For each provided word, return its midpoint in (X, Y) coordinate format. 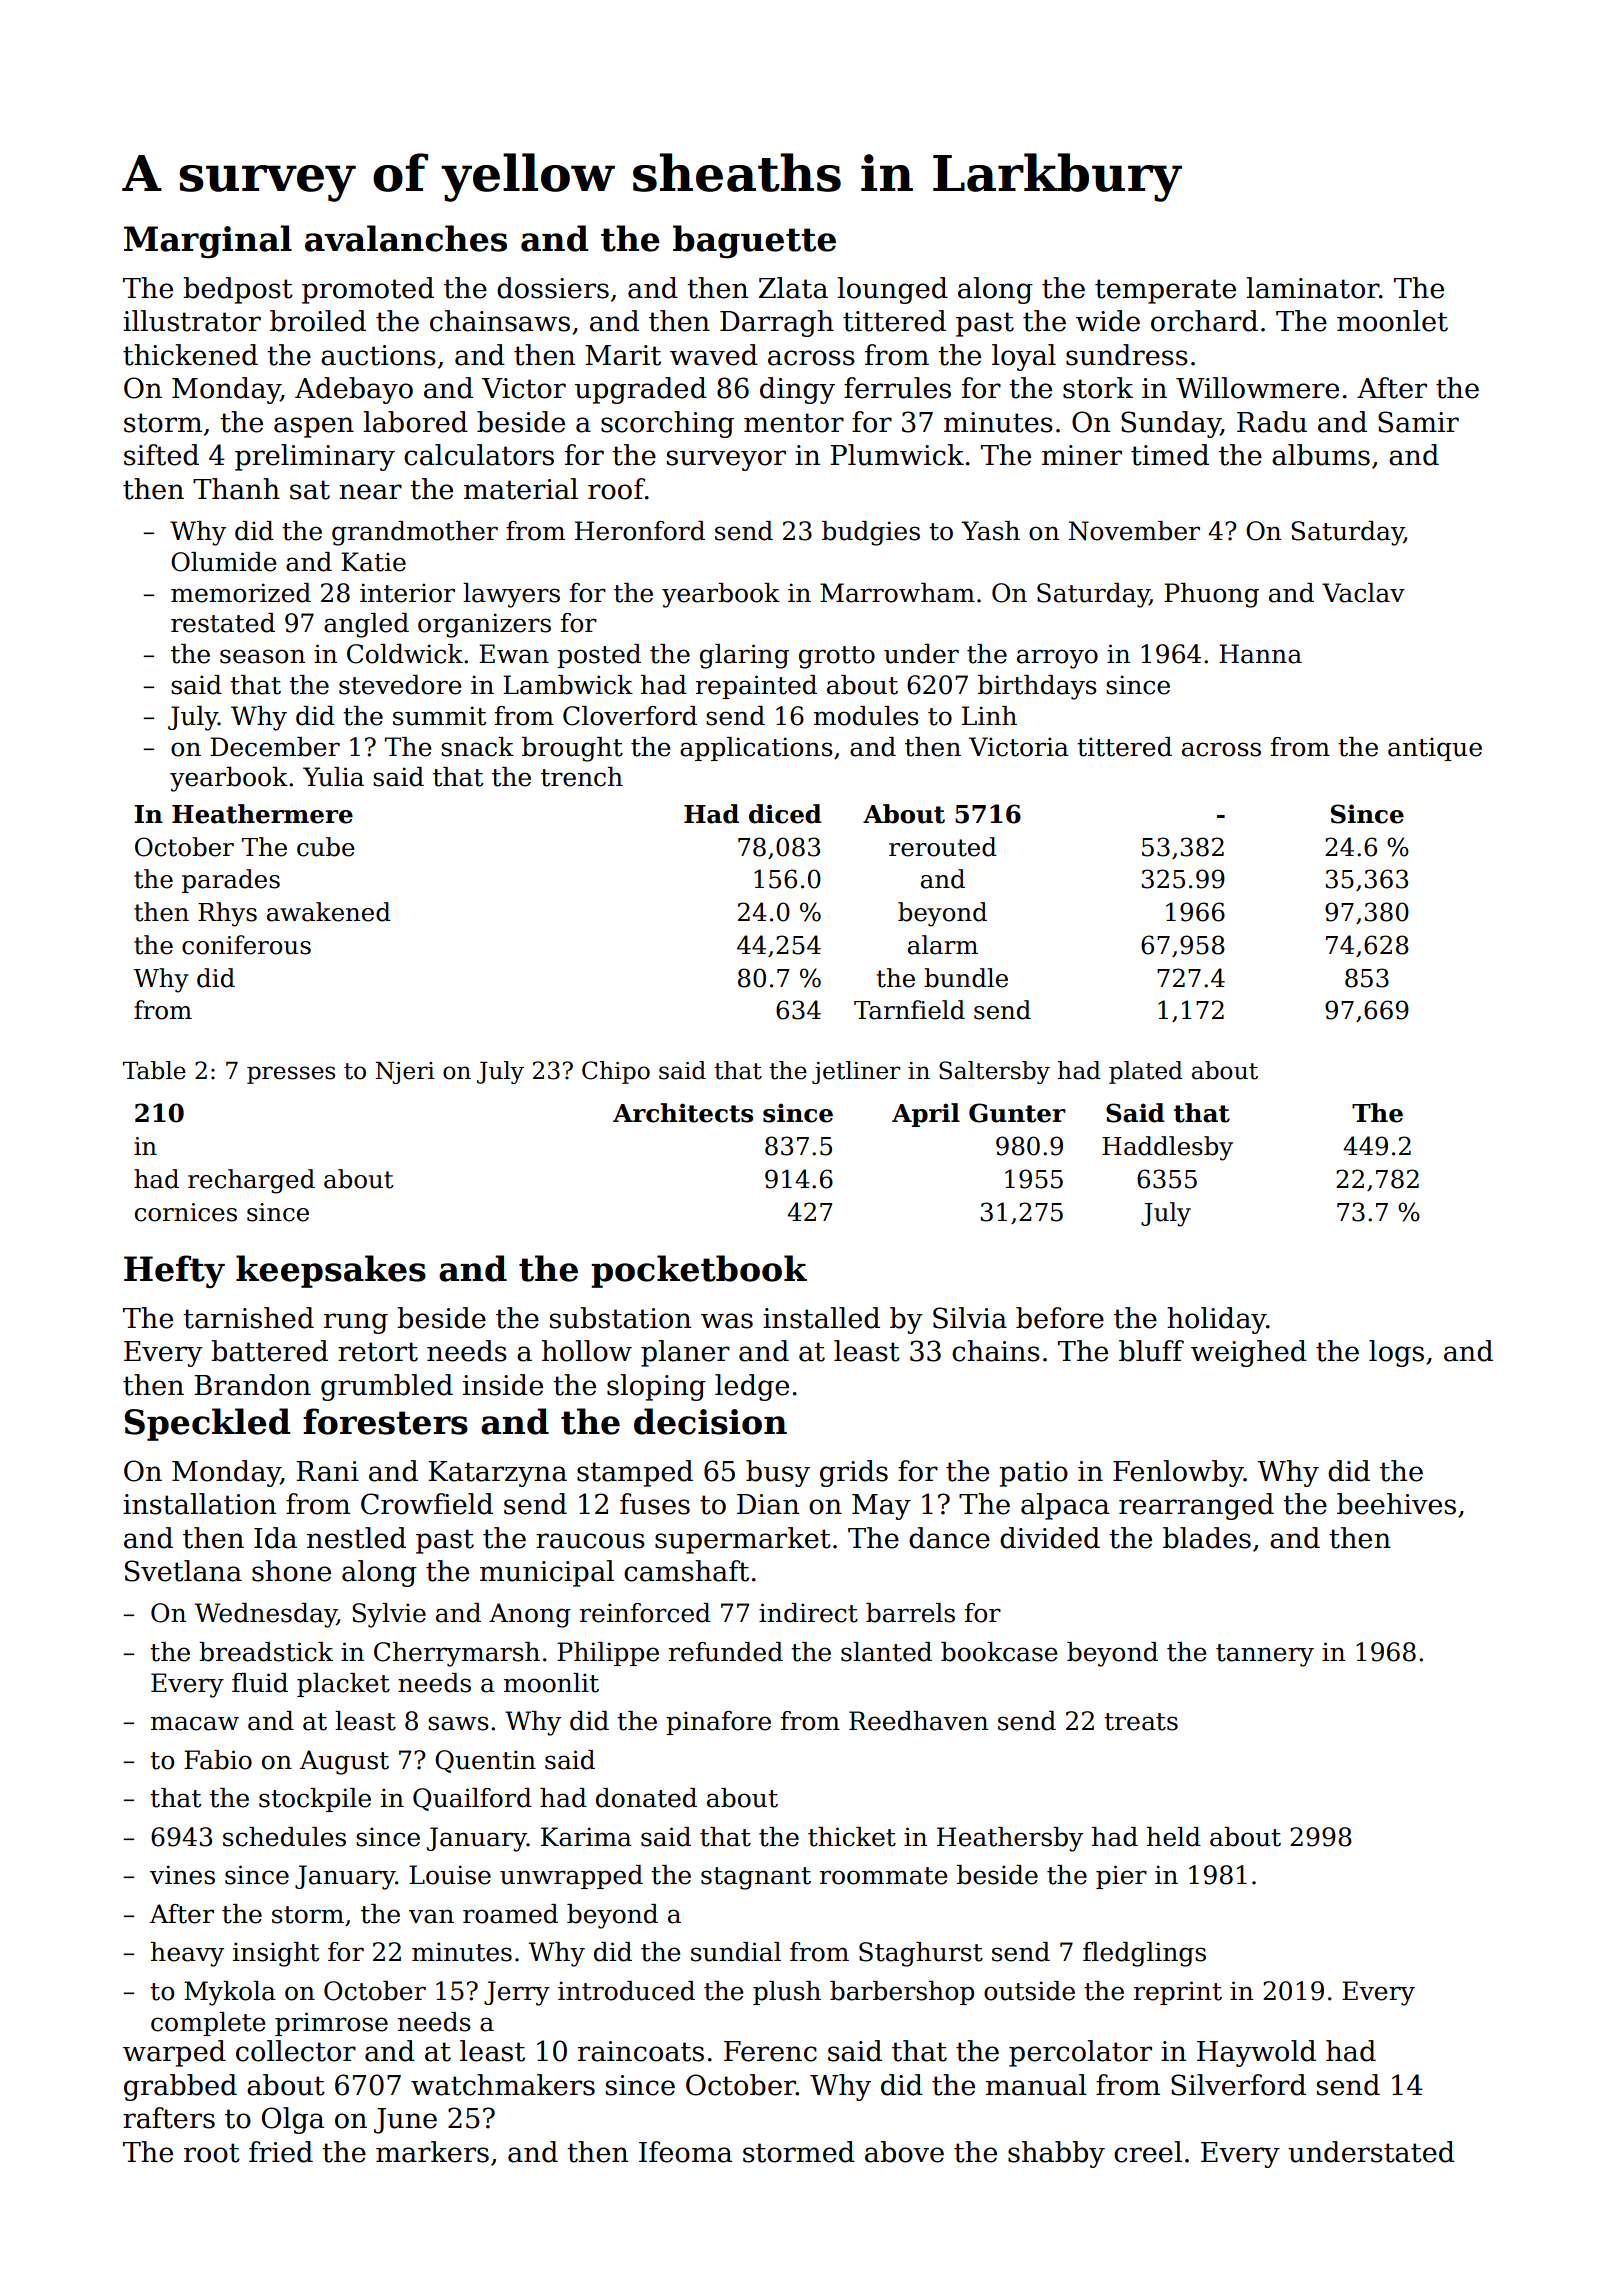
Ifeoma (685, 2152)
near (370, 492)
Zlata (793, 288)
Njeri (405, 1073)
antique (1435, 749)
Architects (683, 1113)
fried (281, 2152)
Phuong (1211, 595)
